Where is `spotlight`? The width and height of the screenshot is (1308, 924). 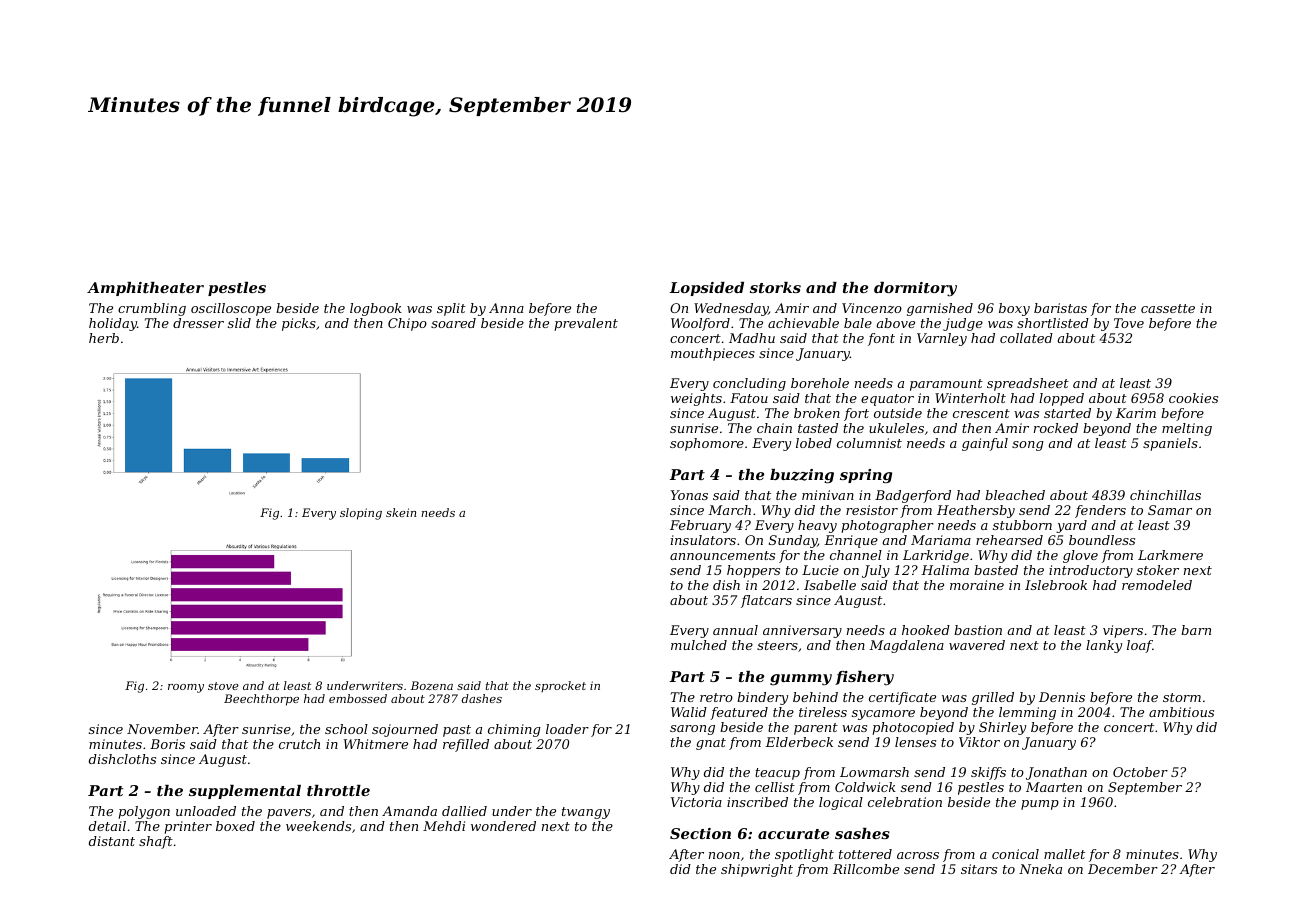
spotlight is located at coordinates (804, 855).
